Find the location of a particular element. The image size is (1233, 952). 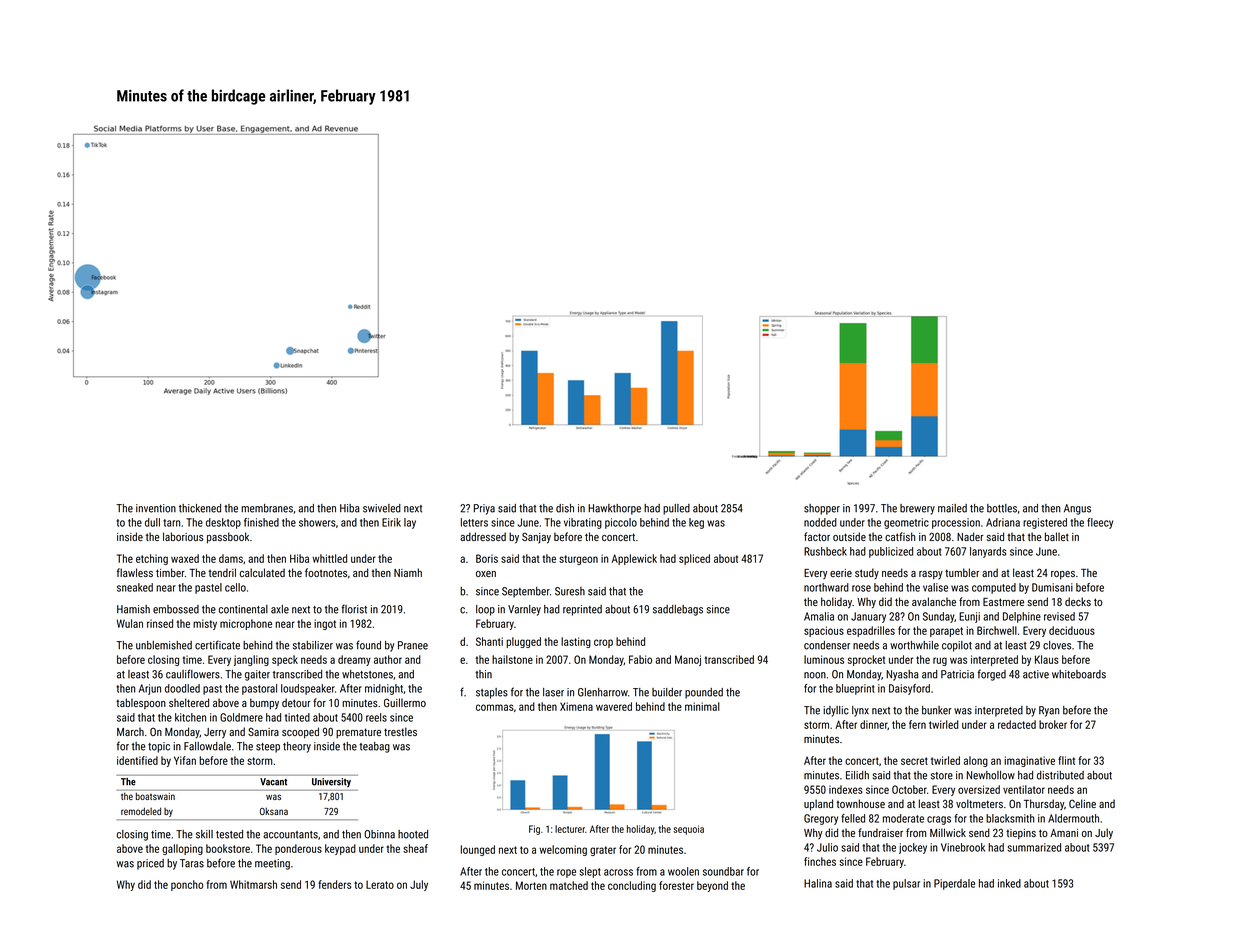

pulled is located at coordinates (676, 509).
